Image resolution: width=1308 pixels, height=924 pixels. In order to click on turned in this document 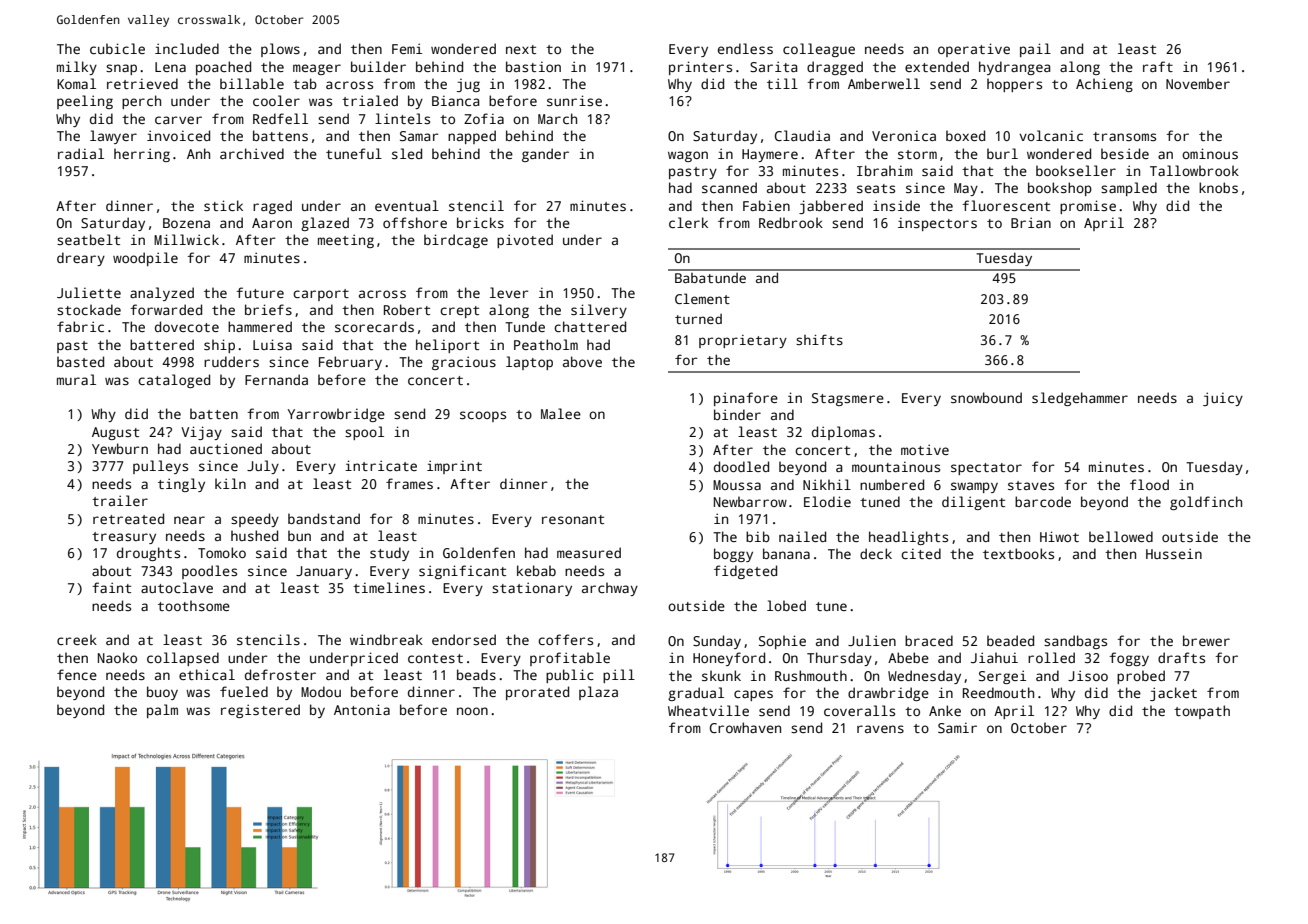, I will do `click(698, 319)`.
